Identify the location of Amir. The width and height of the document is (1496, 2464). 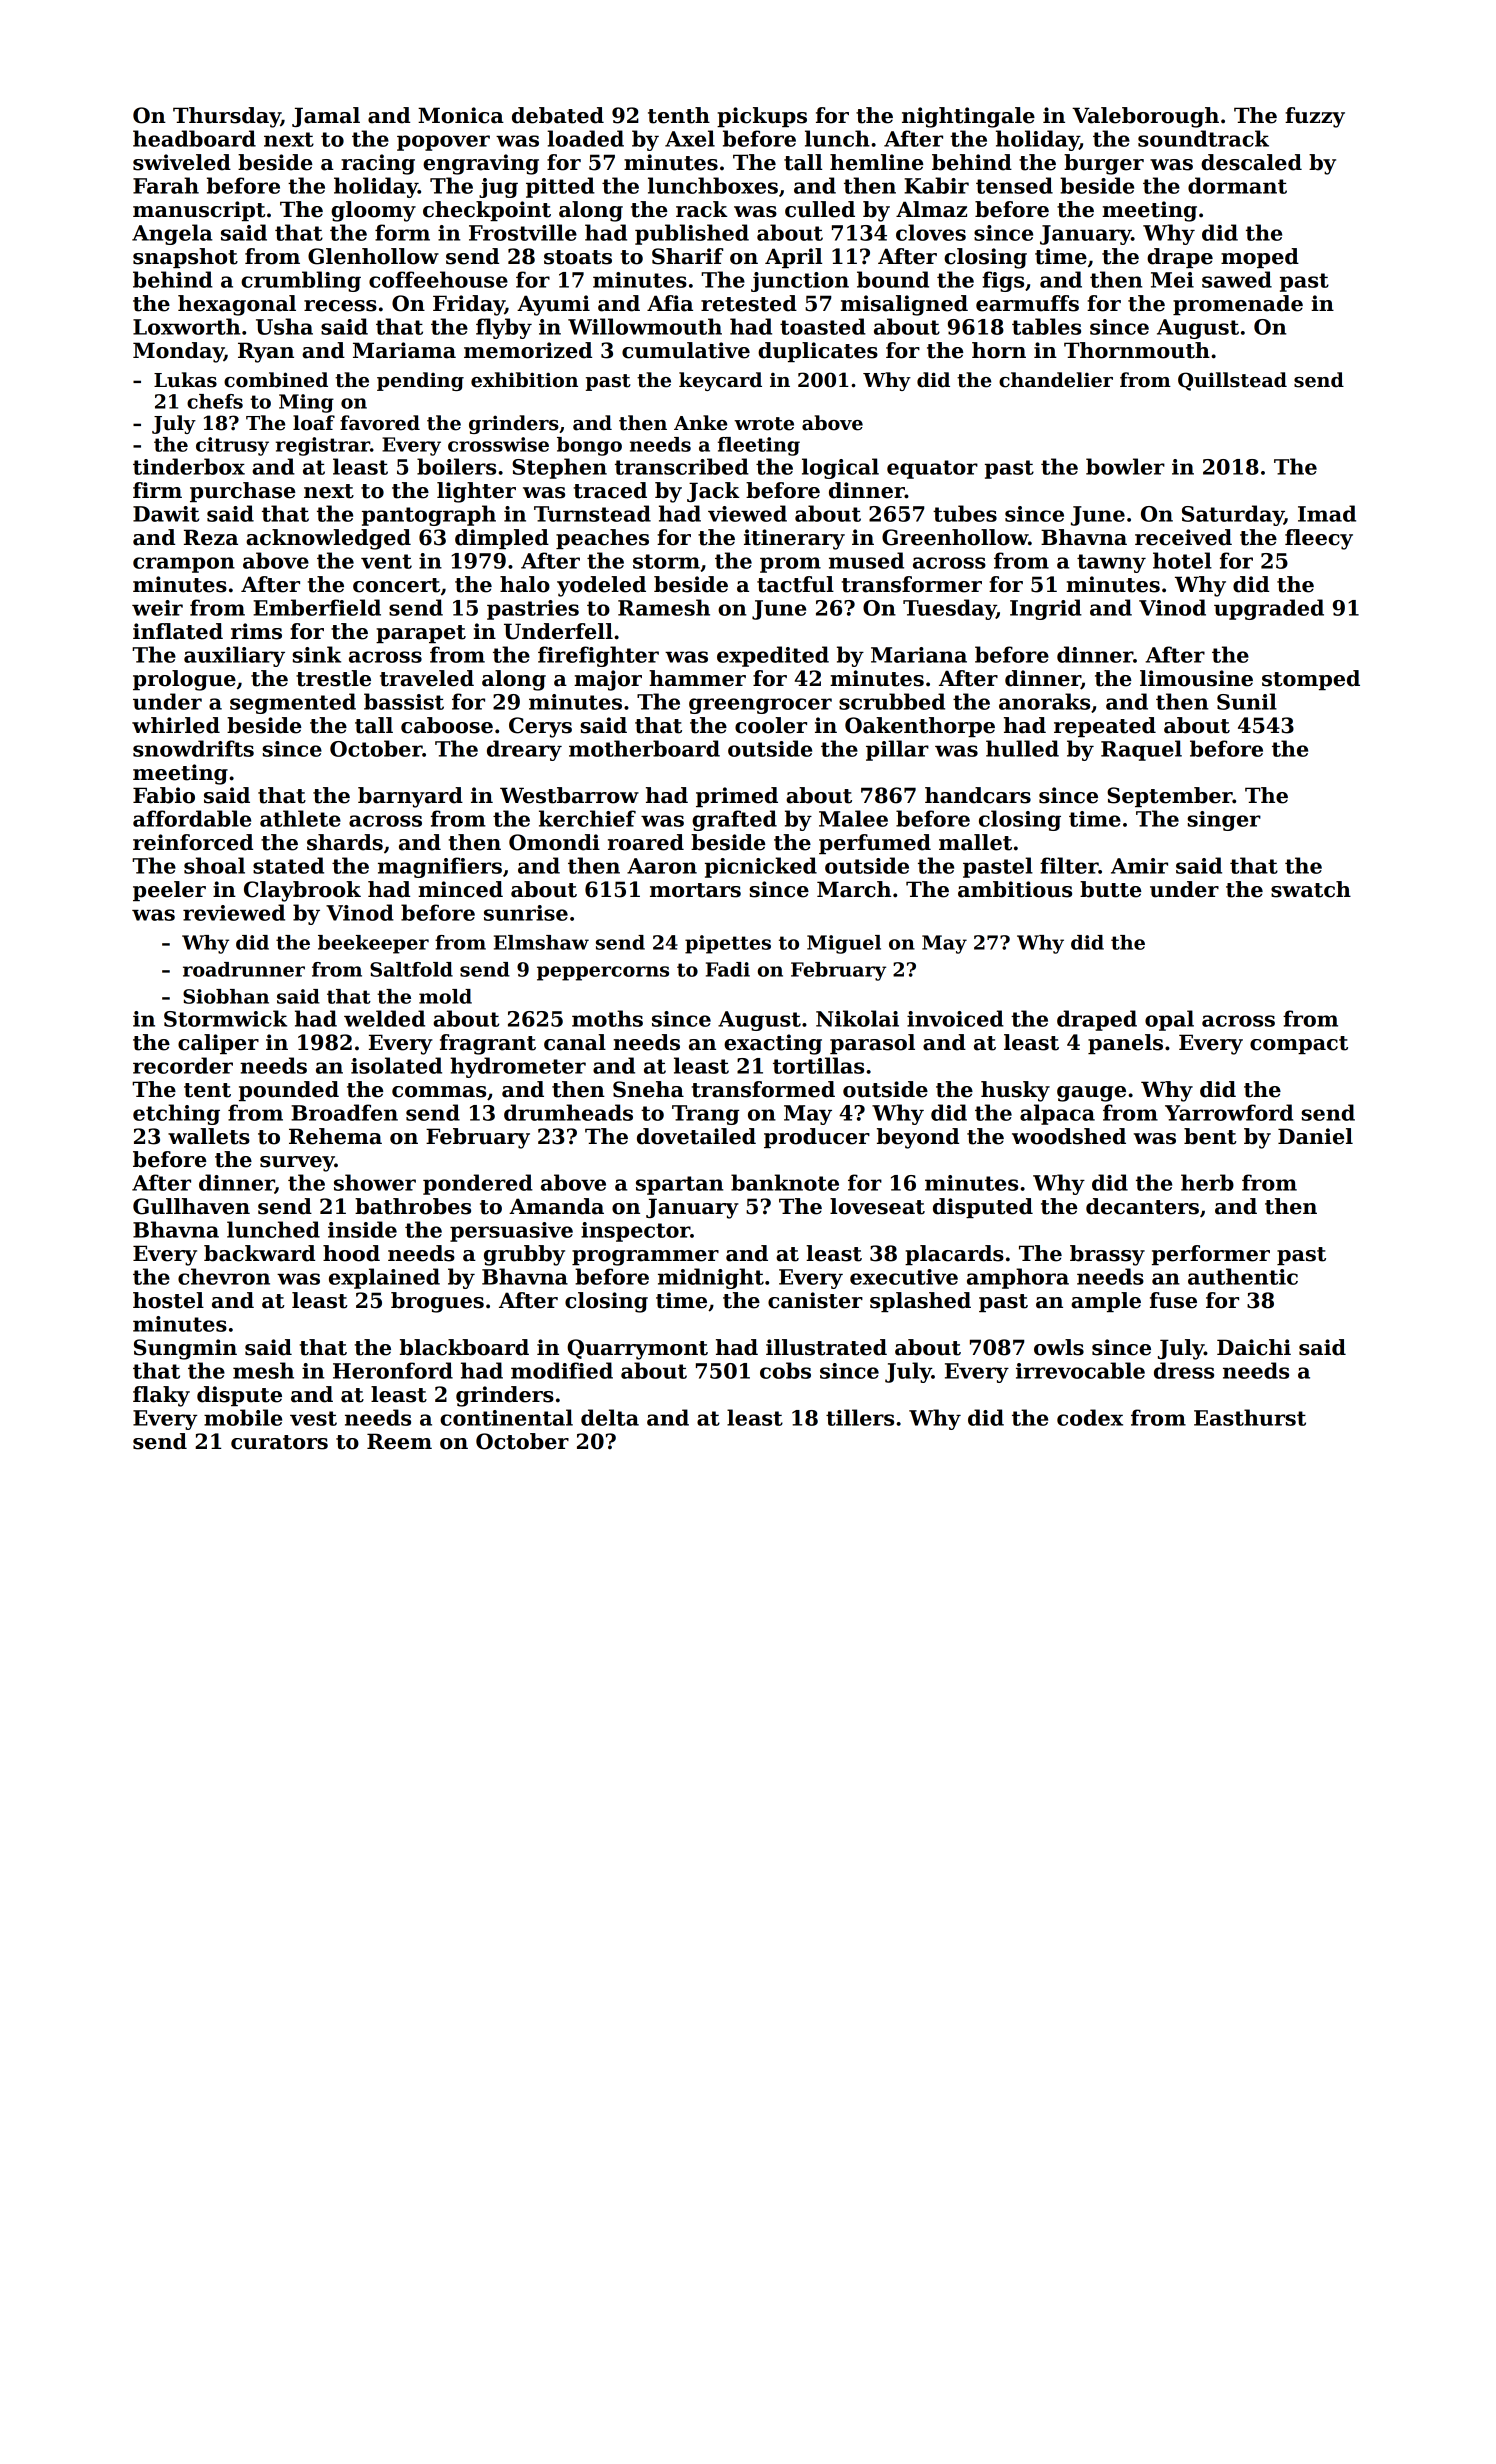
(1139, 866).
